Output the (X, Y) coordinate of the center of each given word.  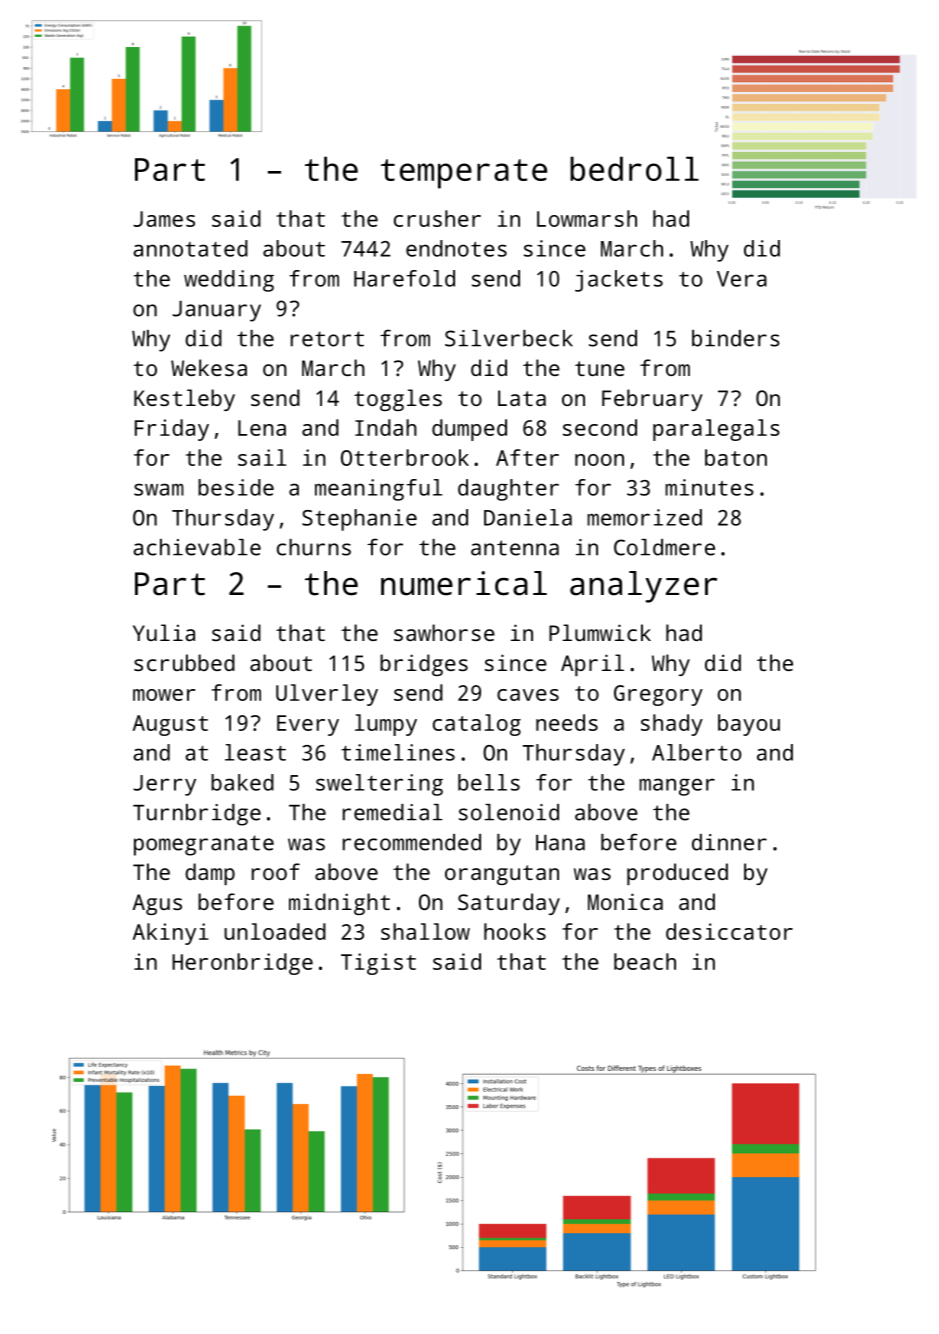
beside (236, 487)
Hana (560, 843)
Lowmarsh (587, 218)
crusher (437, 218)
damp (210, 874)
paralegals (716, 430)
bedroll (634, 168)
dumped (469, 430)
